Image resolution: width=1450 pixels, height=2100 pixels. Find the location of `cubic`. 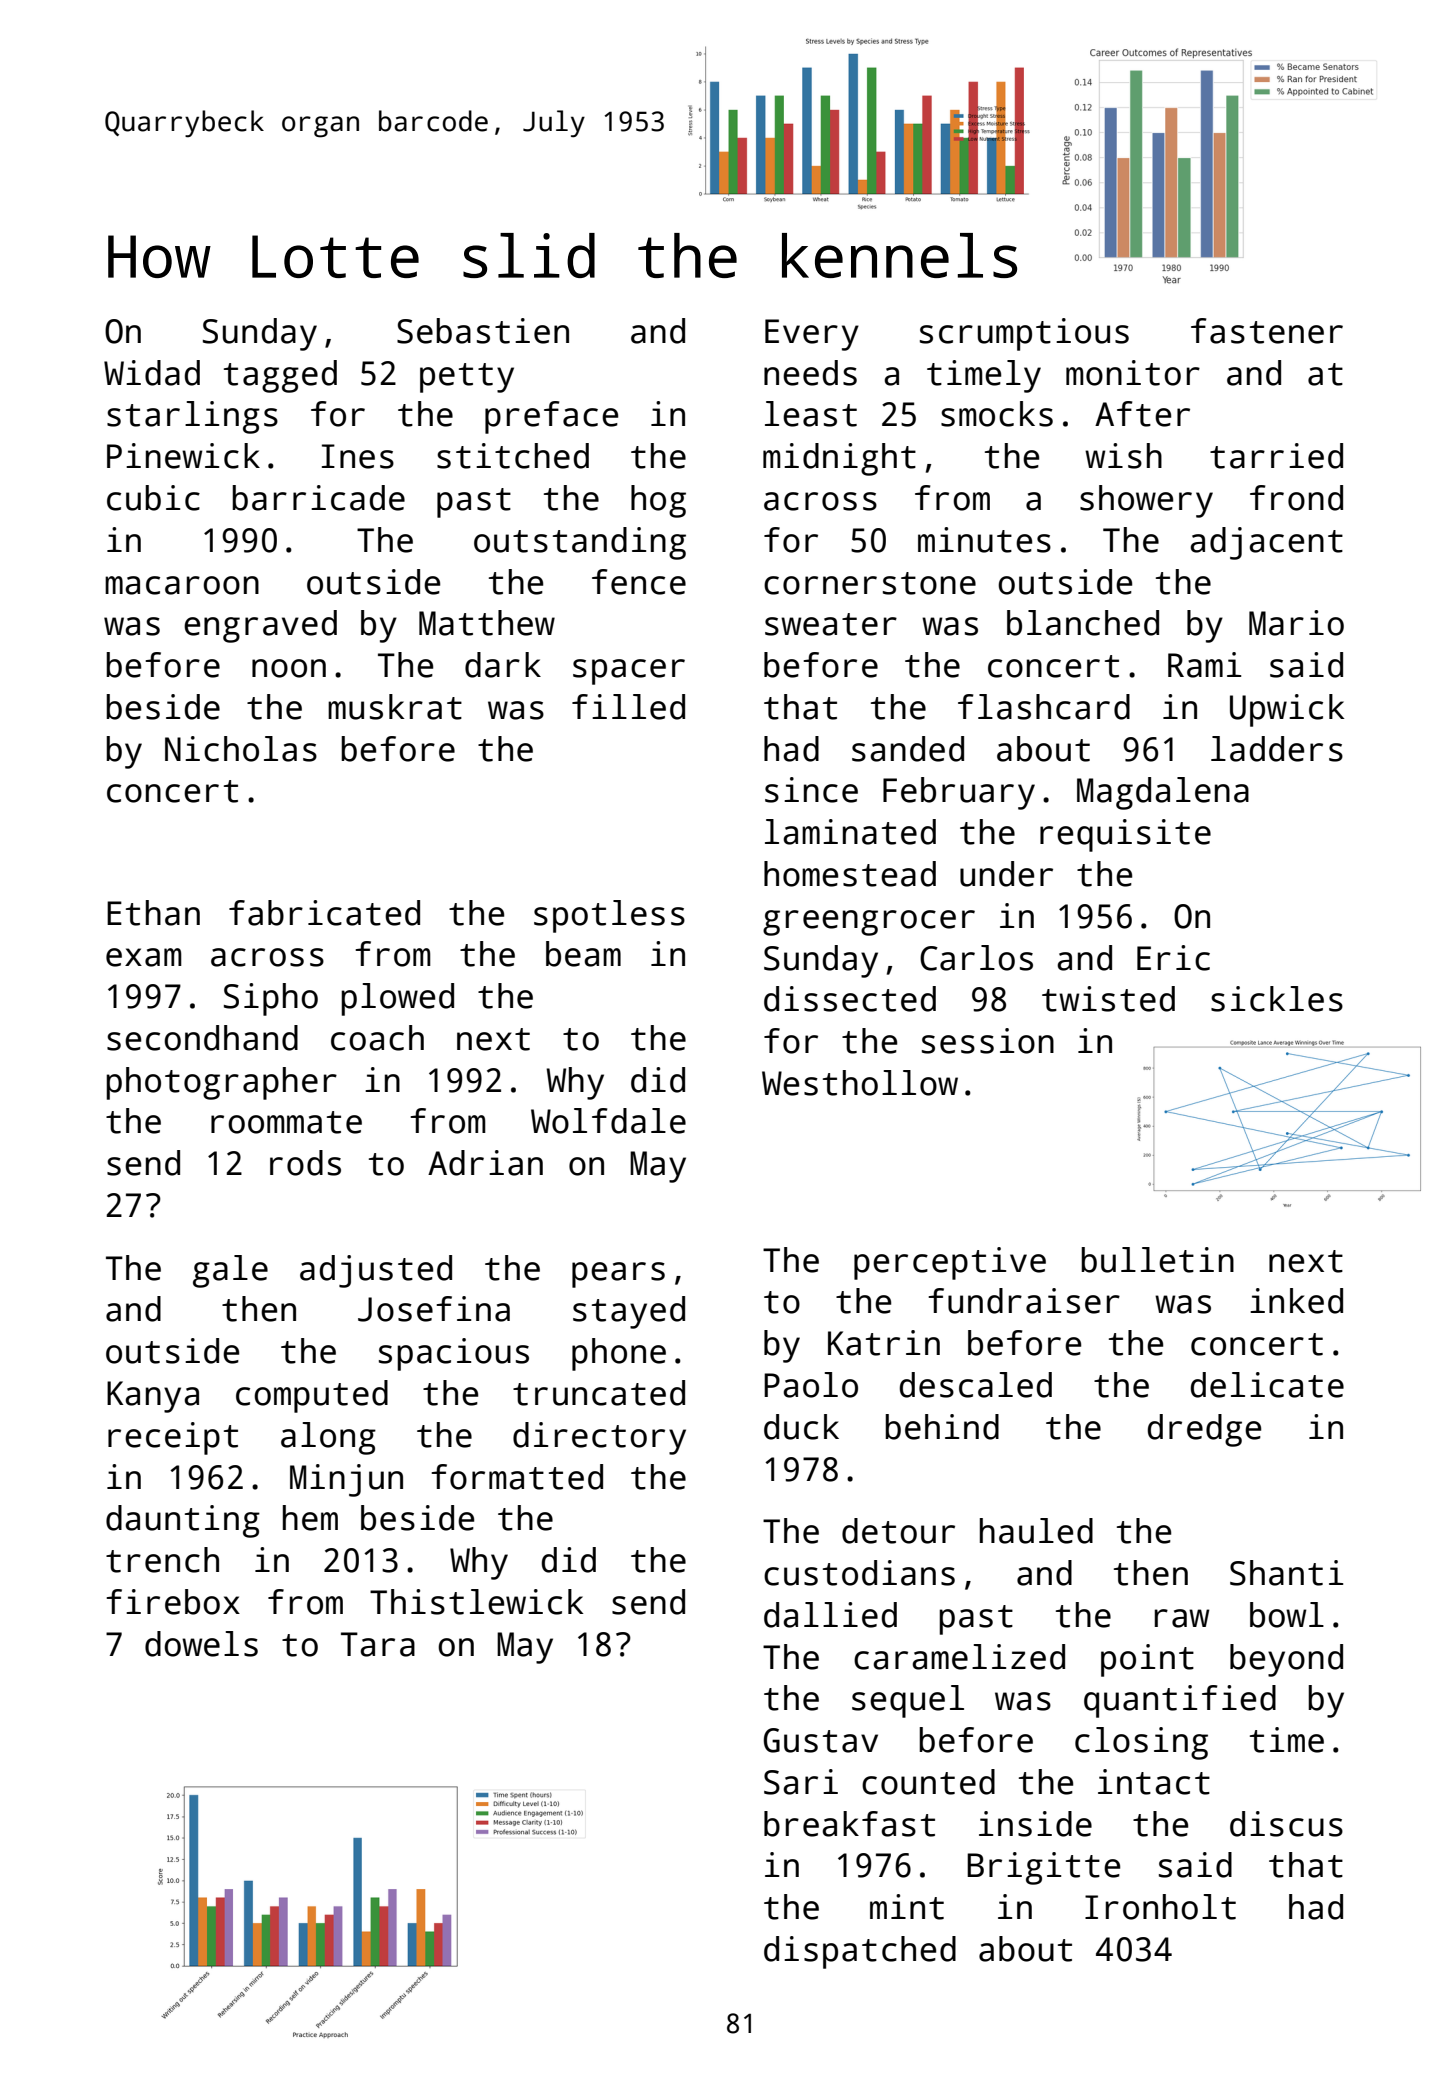

cubic is located at coordinates (153, 498).
